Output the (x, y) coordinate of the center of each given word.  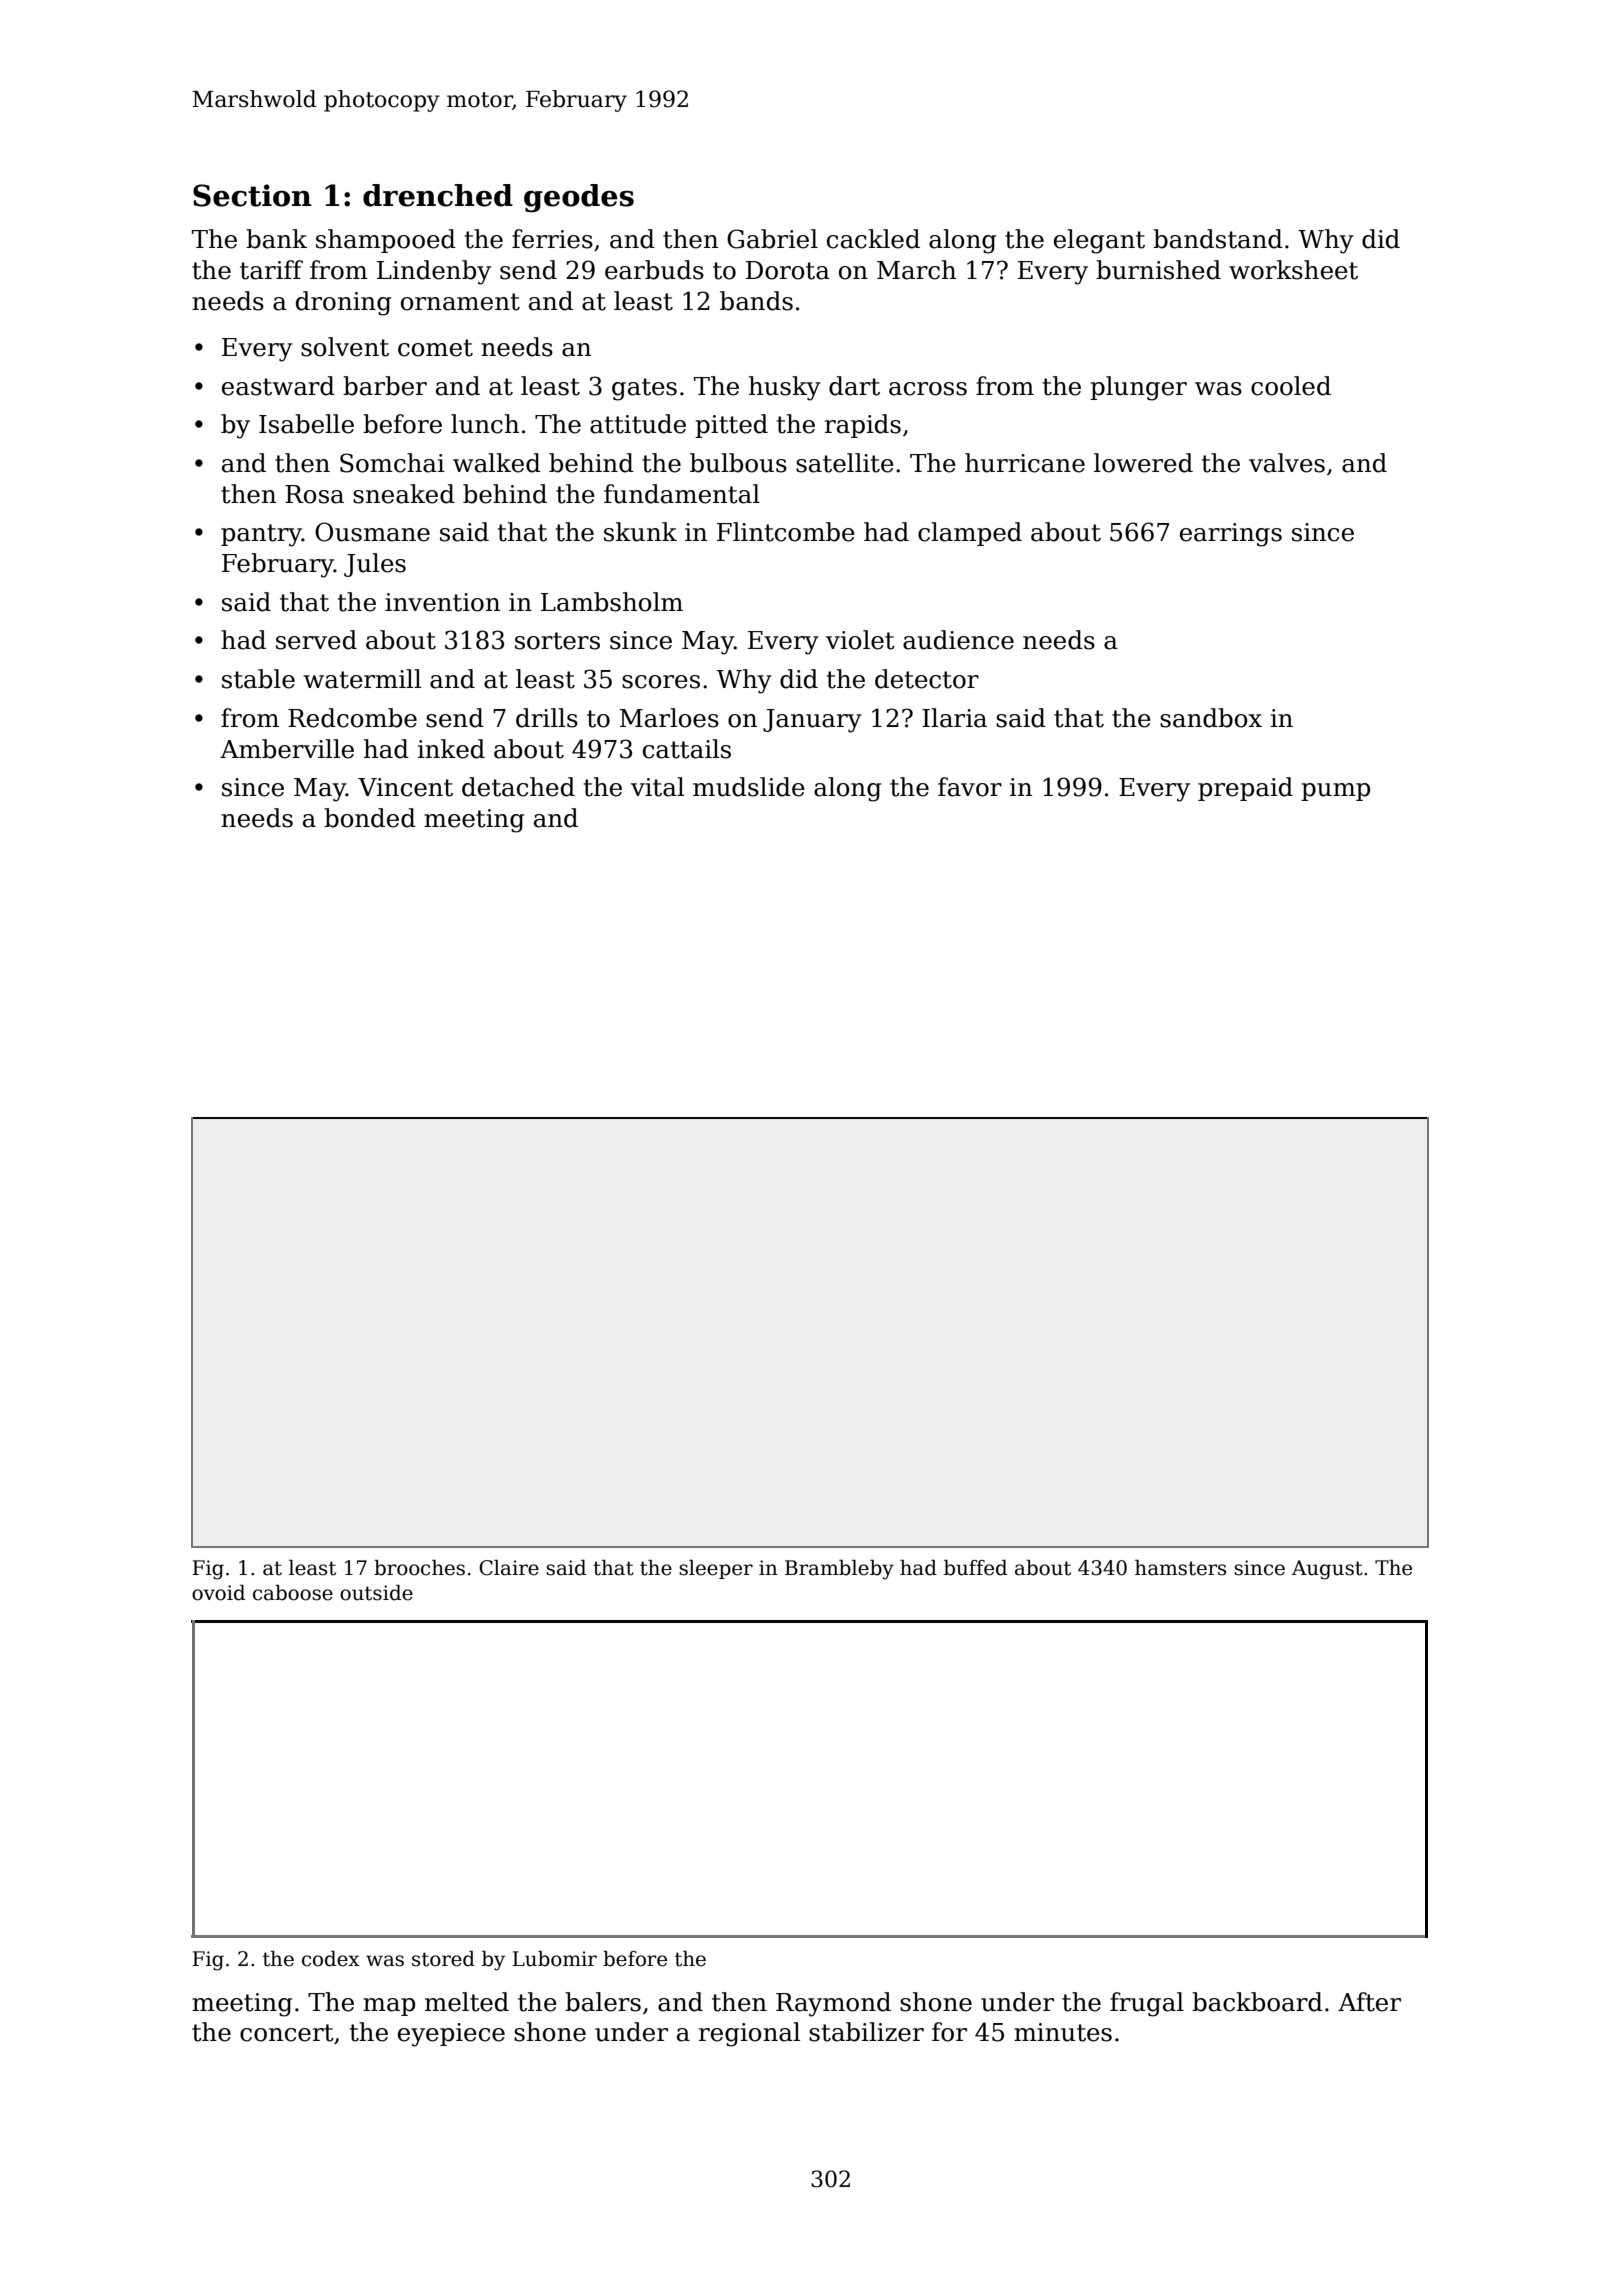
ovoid (218, 1593)
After (1369, 2002)
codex (331, 1959)
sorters (557, 641)
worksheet (1293, 270)
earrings (1231, 535)
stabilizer (866, 2032)
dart (854, 386)
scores (661, 682)
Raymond (833, 2004)
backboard (1257, 2002)
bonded (370, 818)
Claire (509, 1568)
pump (1335, 792)
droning (343, 303)
